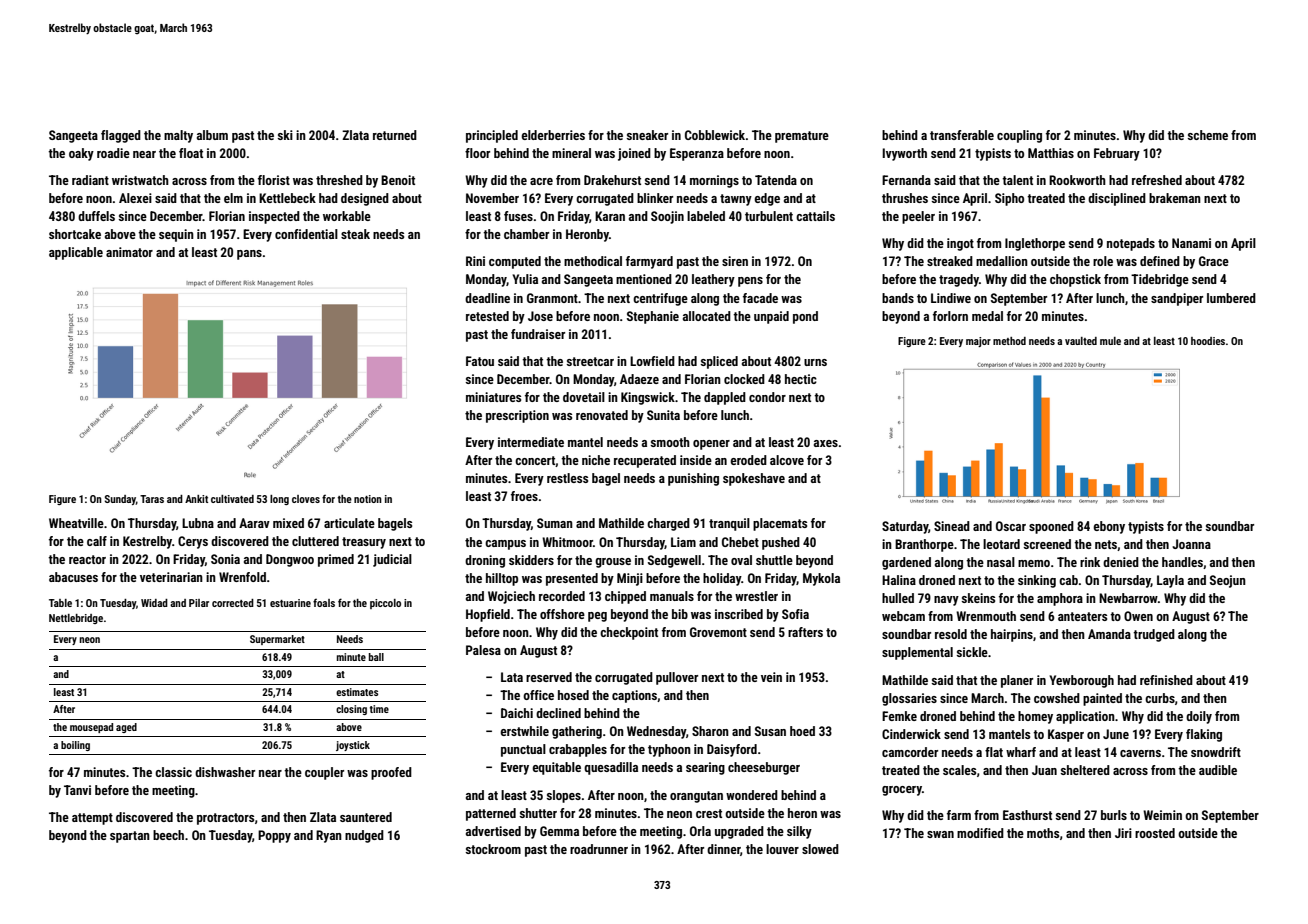  Describe the element at coordinates (1081, 341) in the screenshot. I see `vaulted` at that location.
